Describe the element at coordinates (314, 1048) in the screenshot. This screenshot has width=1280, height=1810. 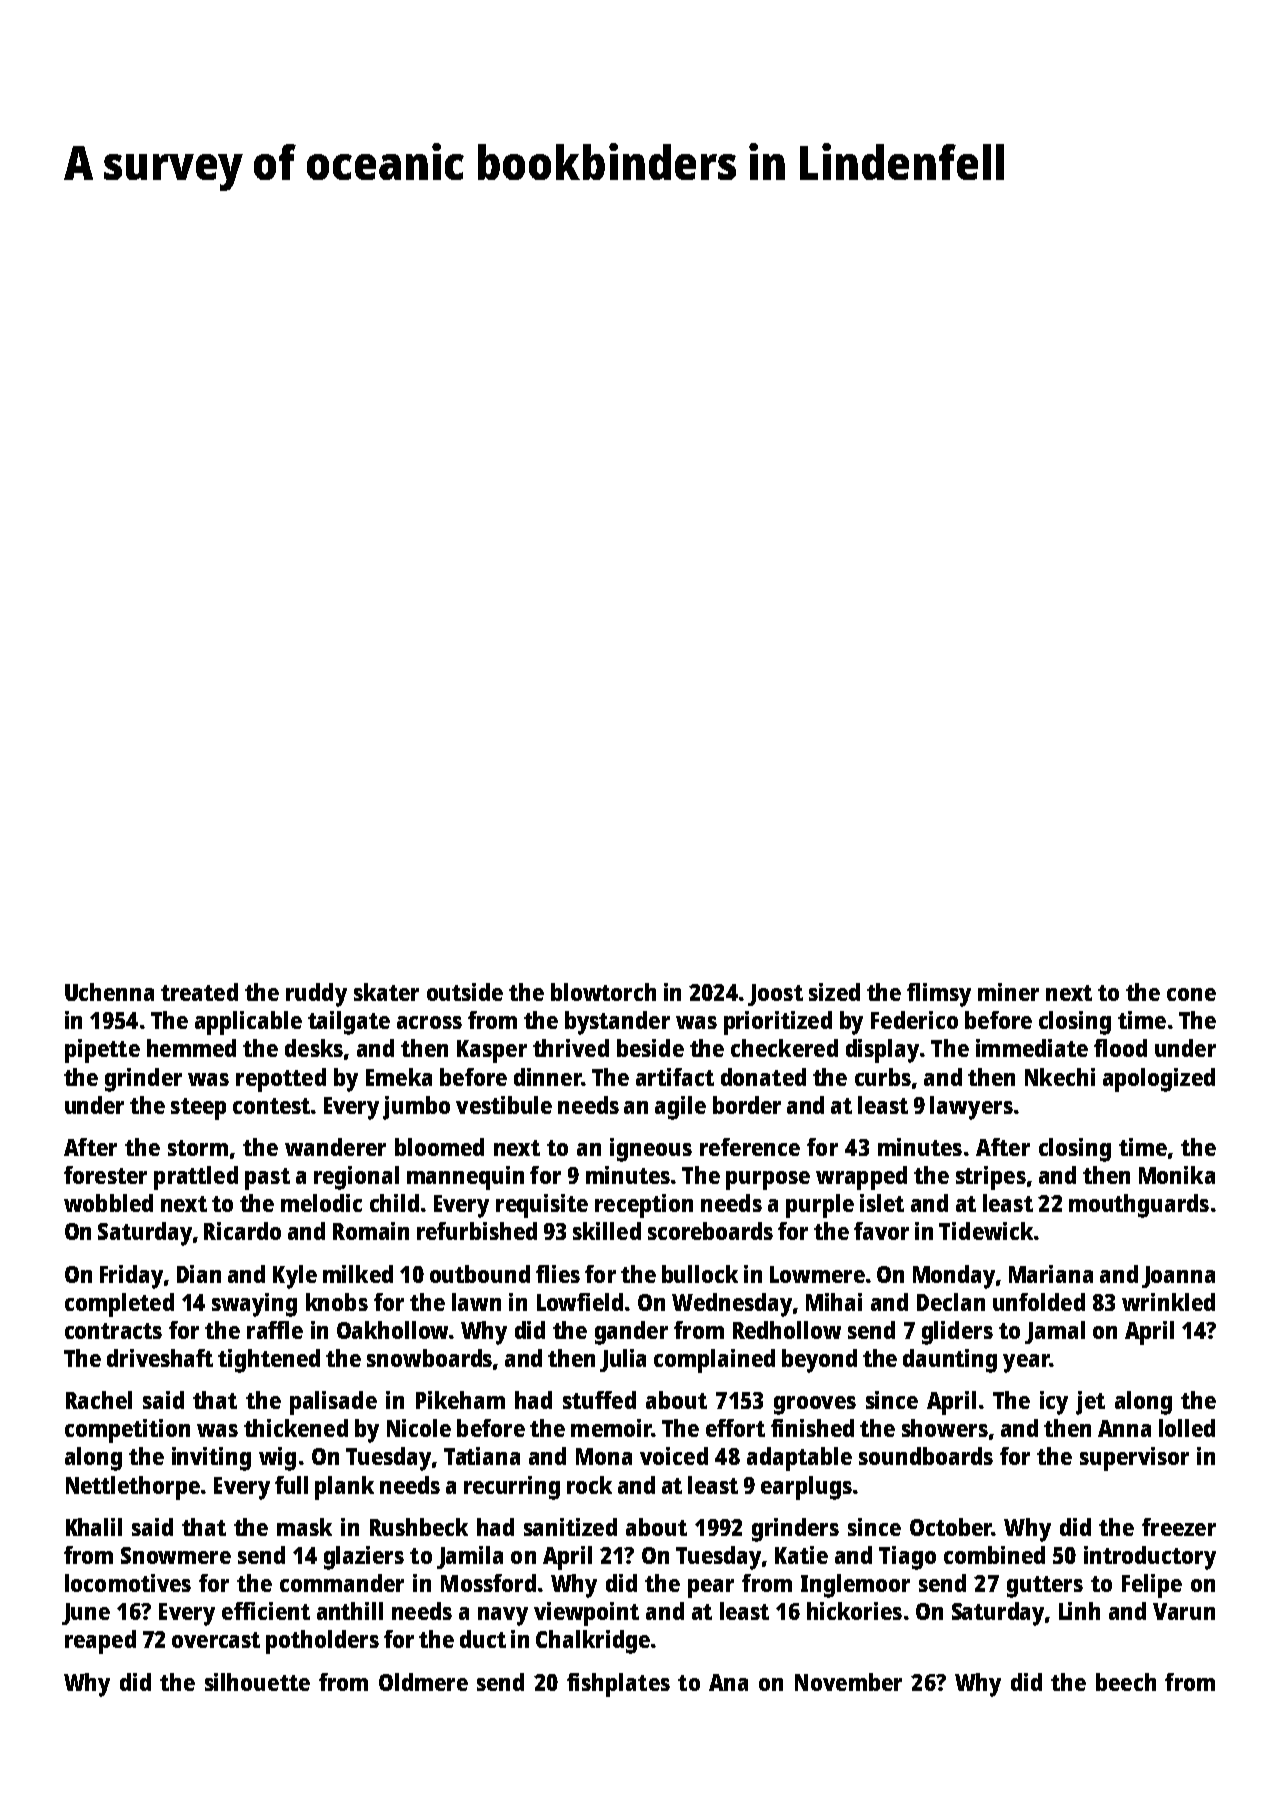
I see `desks` at that location.
